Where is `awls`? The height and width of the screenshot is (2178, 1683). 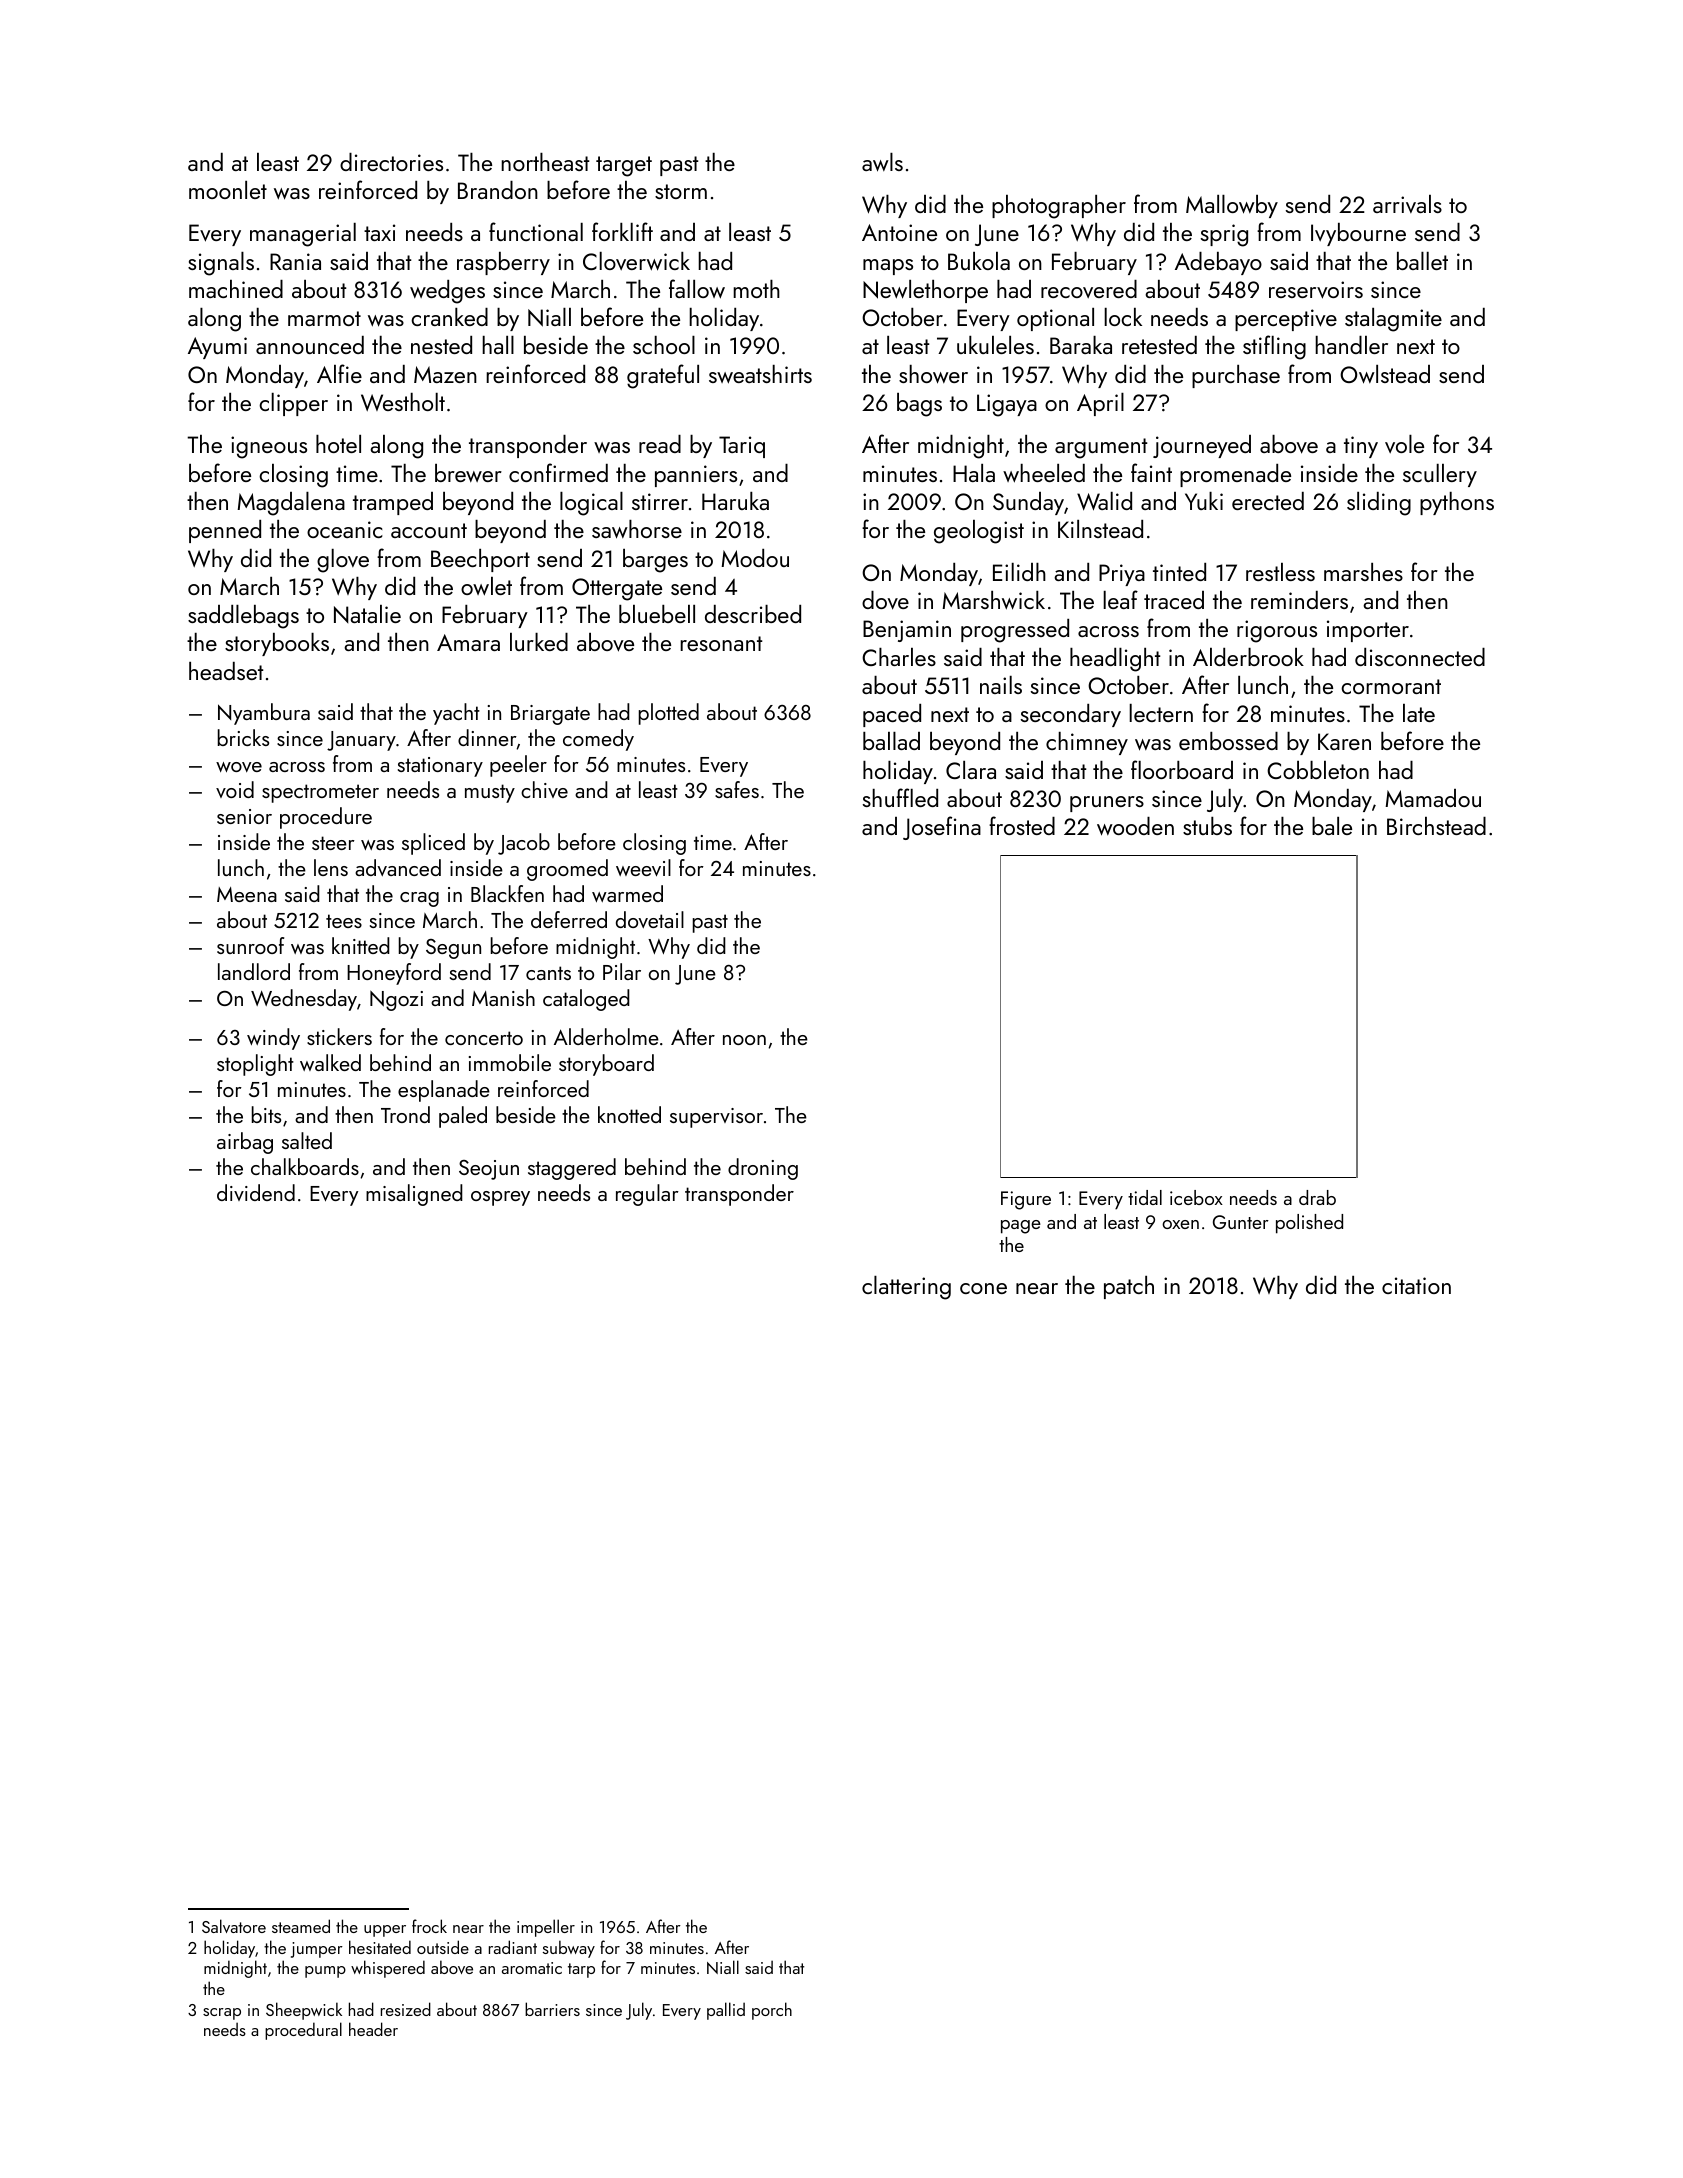
awls is located at coordinates (882, 162).
